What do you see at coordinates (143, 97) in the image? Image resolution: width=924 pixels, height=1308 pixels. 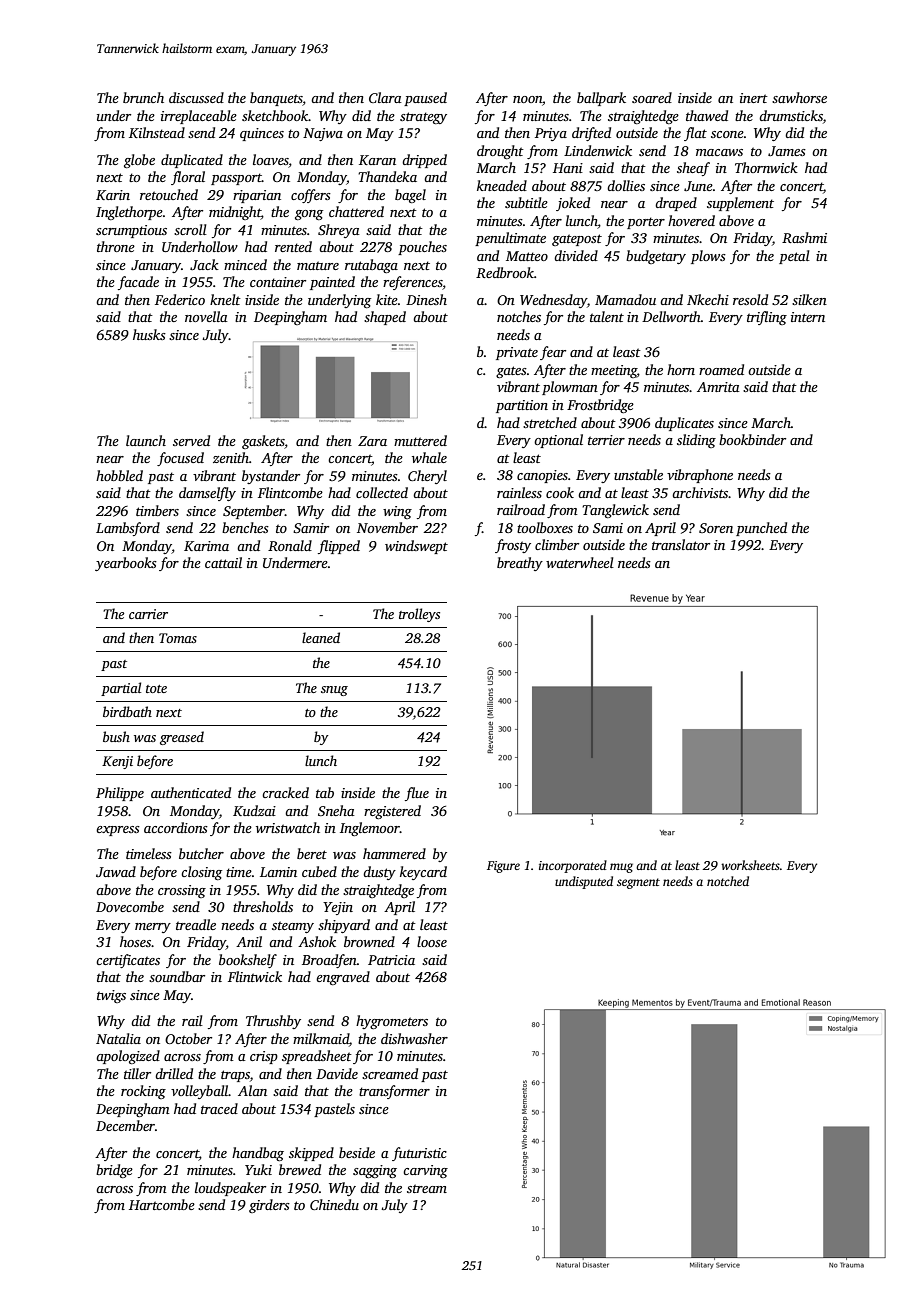 I see `brunch` at bounding box center [143, 97].
